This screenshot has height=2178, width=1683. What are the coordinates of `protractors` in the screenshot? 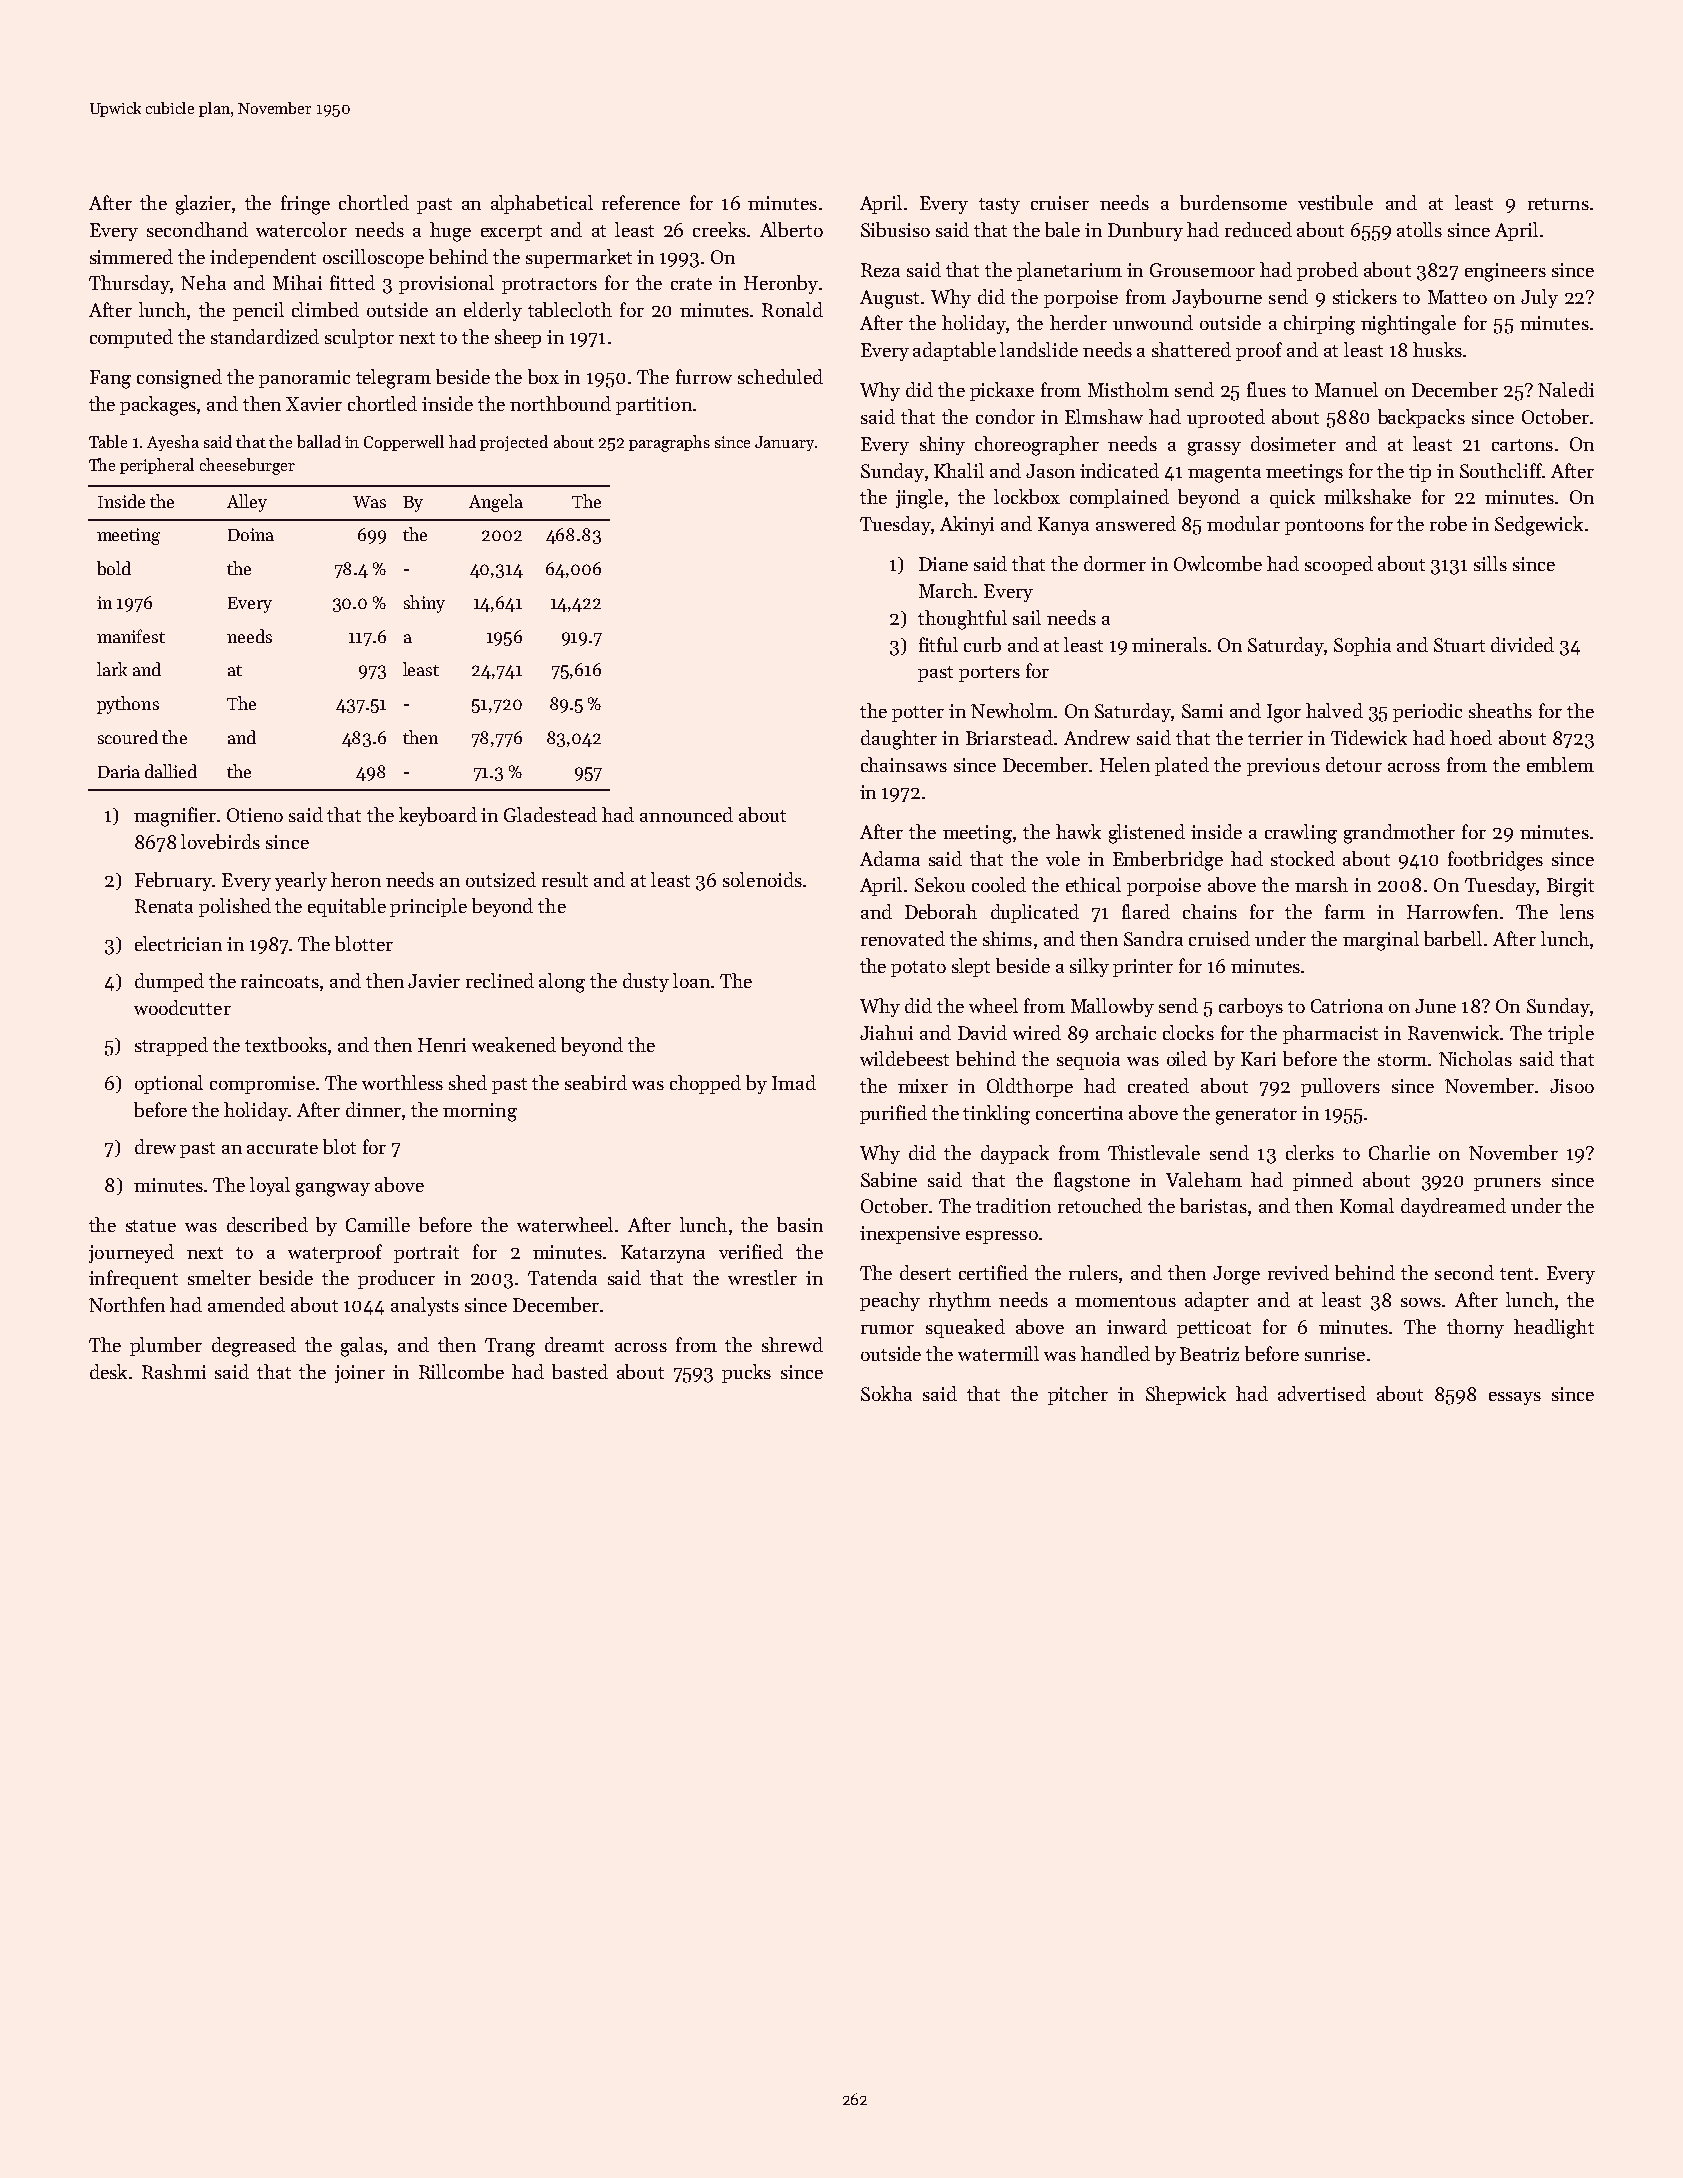 It's located at (549, 286).
